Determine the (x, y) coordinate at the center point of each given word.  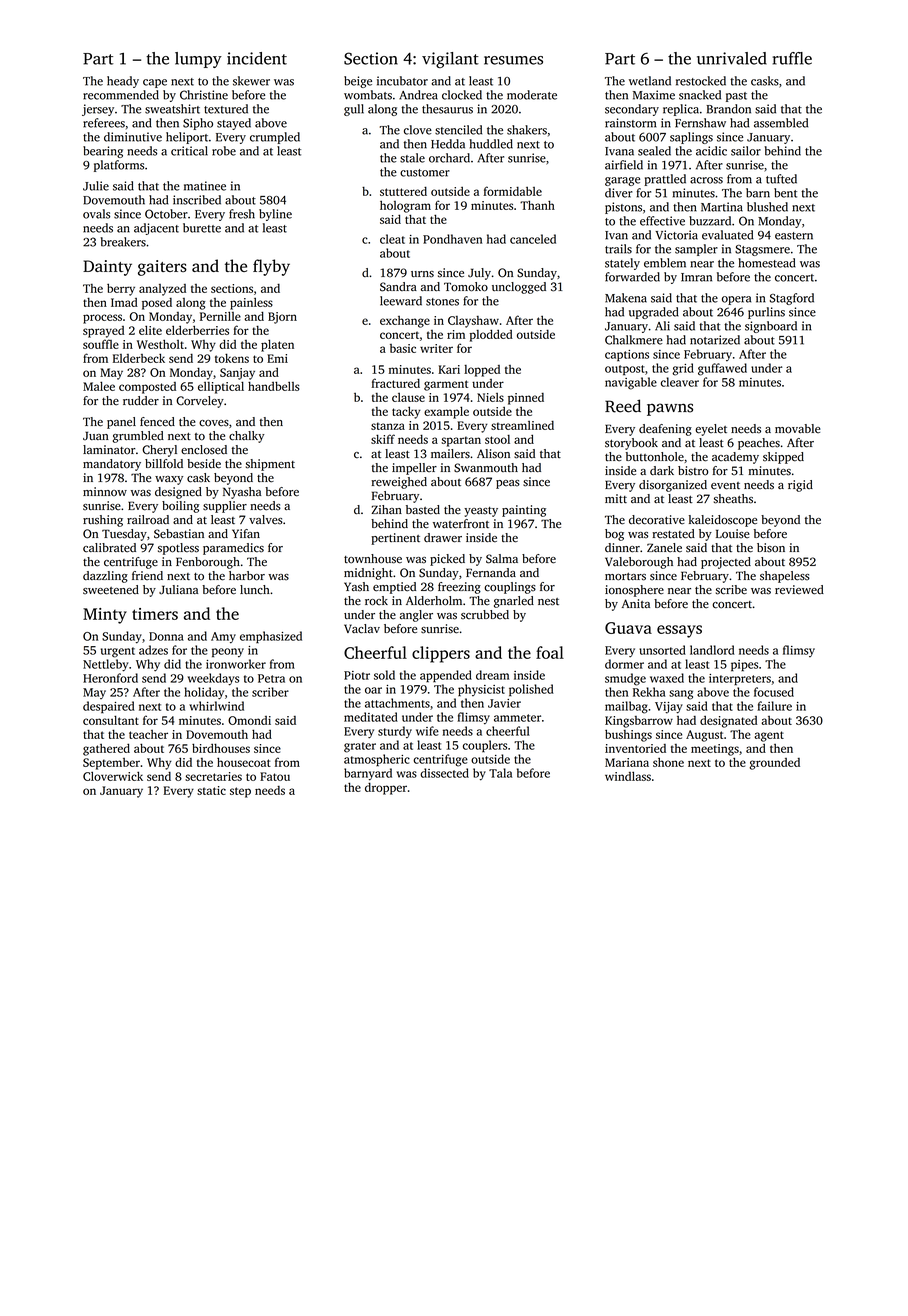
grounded (774, 764)
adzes (153, 650)
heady (123, 82)
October (166, 214)
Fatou (275, 776)
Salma (502, 559)
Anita (636, 603)
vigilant (450, 60)
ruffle (792, 58)
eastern (794, 236)
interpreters (740, 679)
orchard (449, 158)
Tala (500, 773)
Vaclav (362, 629)
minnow (105, 491)
